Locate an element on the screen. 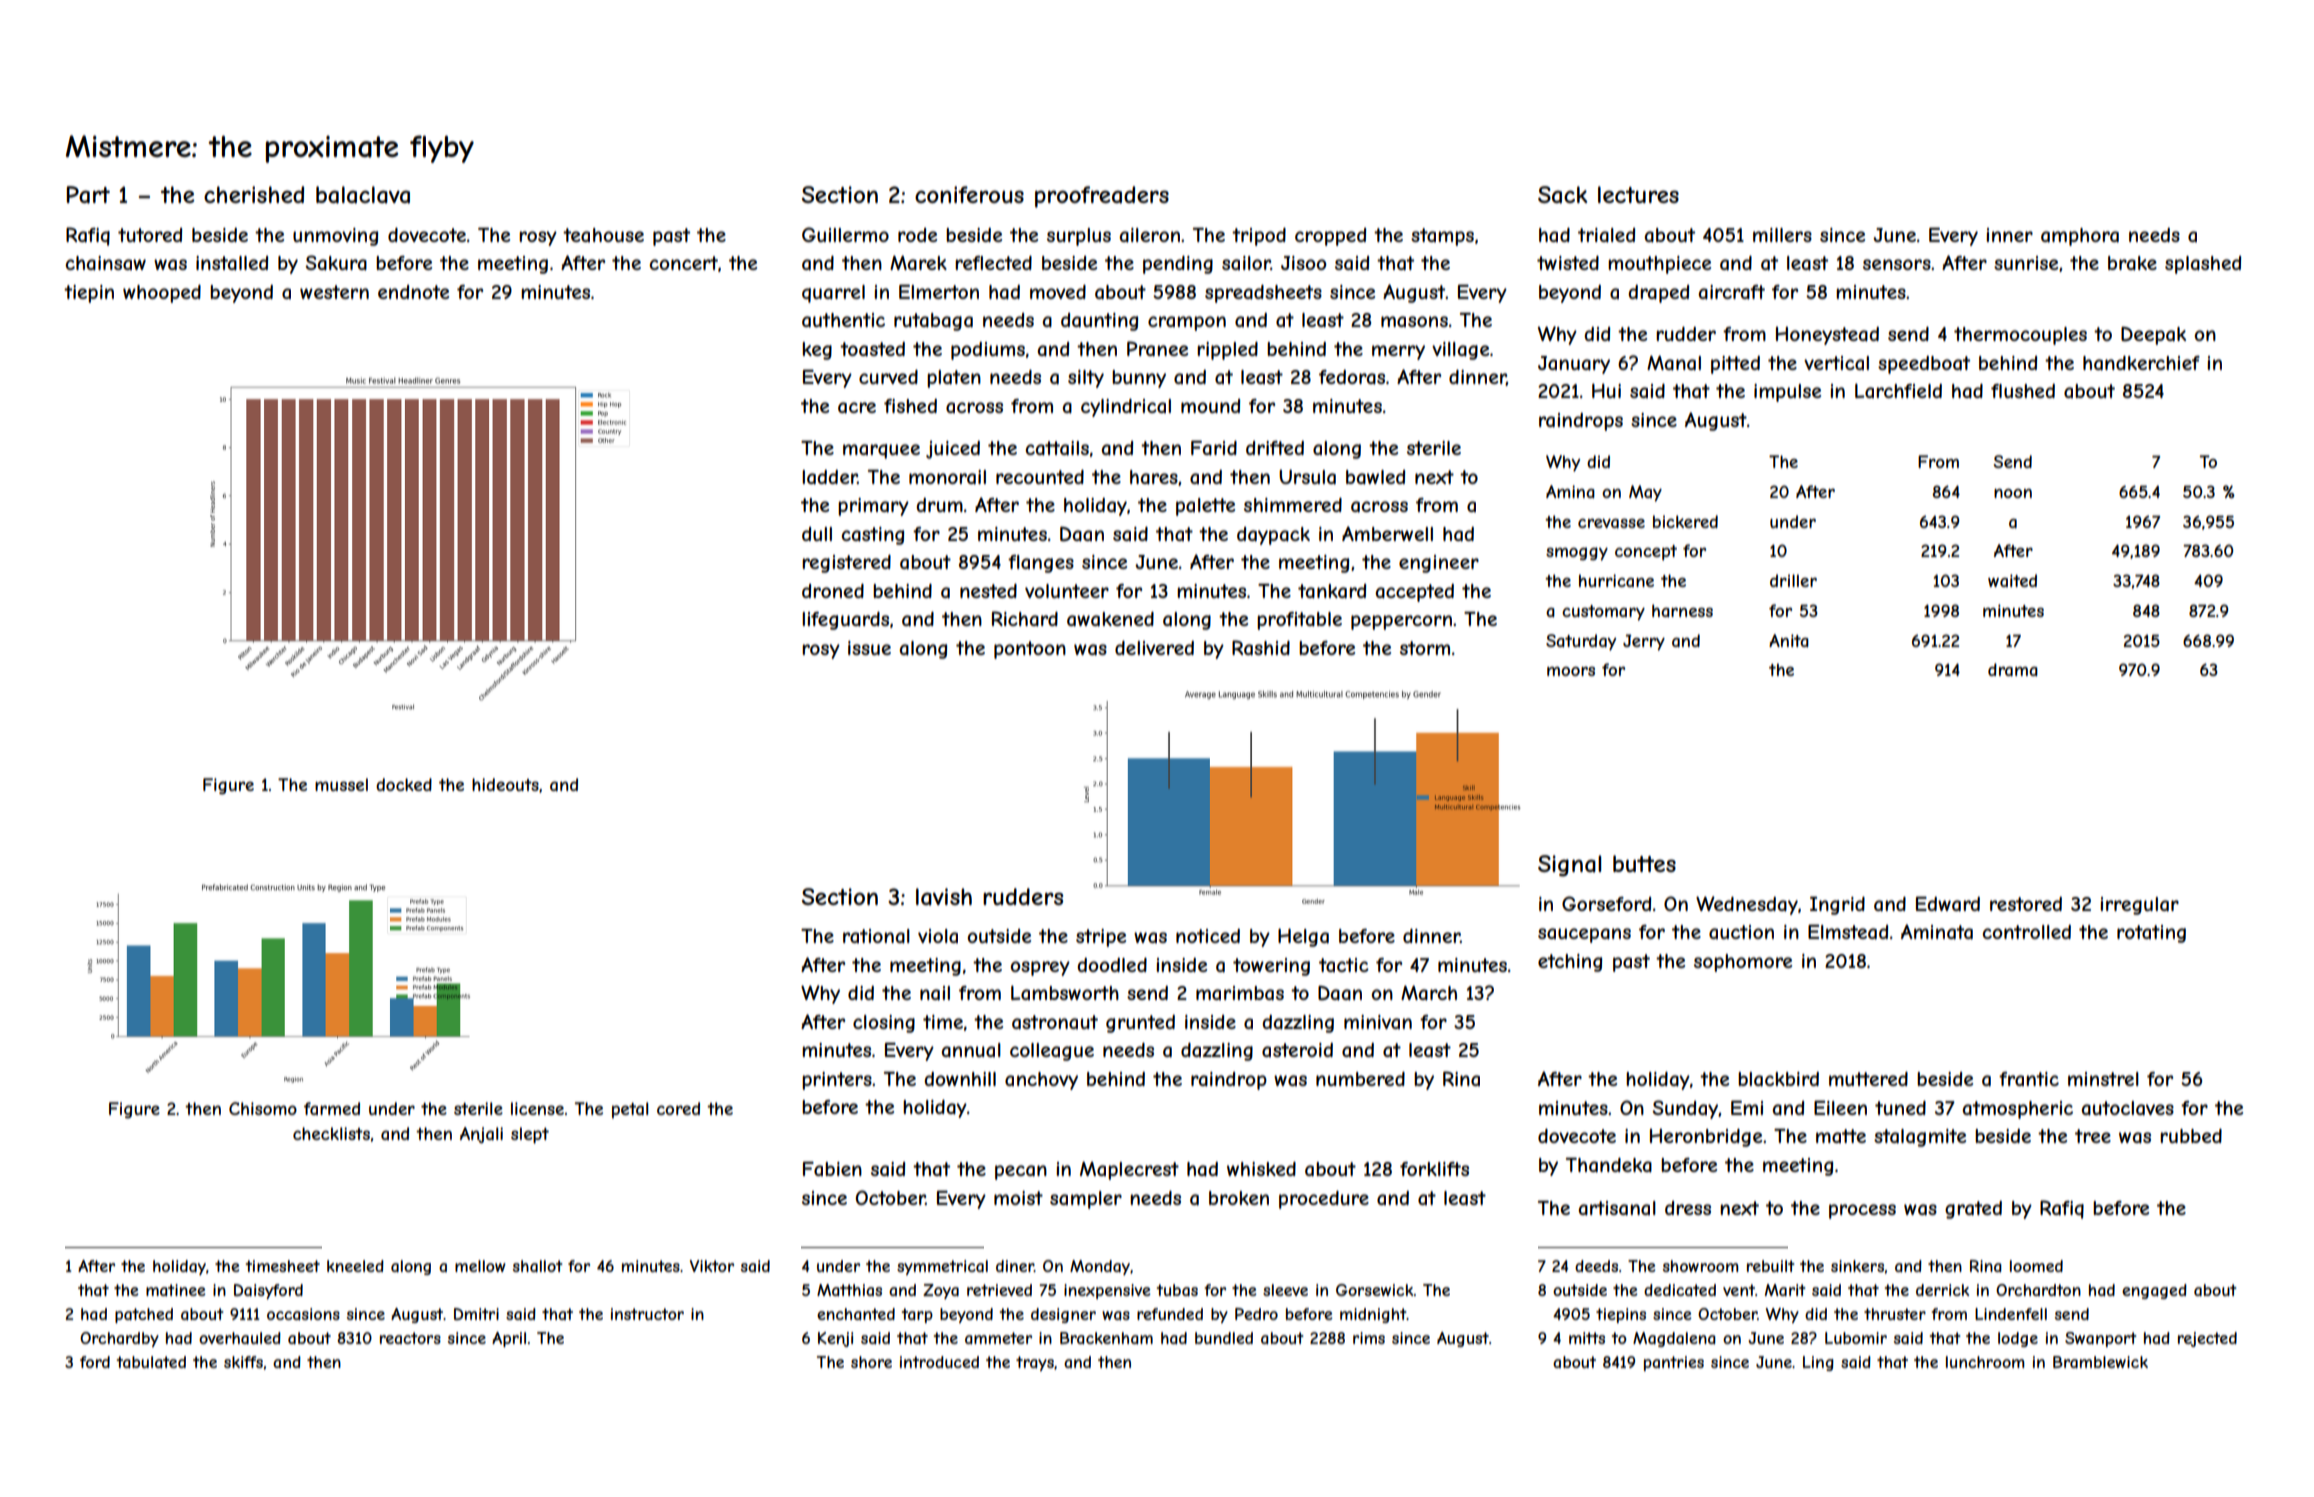 The height and width of the screenshot is (1497, 2314). endnote is located at coordinates (413, 292).
